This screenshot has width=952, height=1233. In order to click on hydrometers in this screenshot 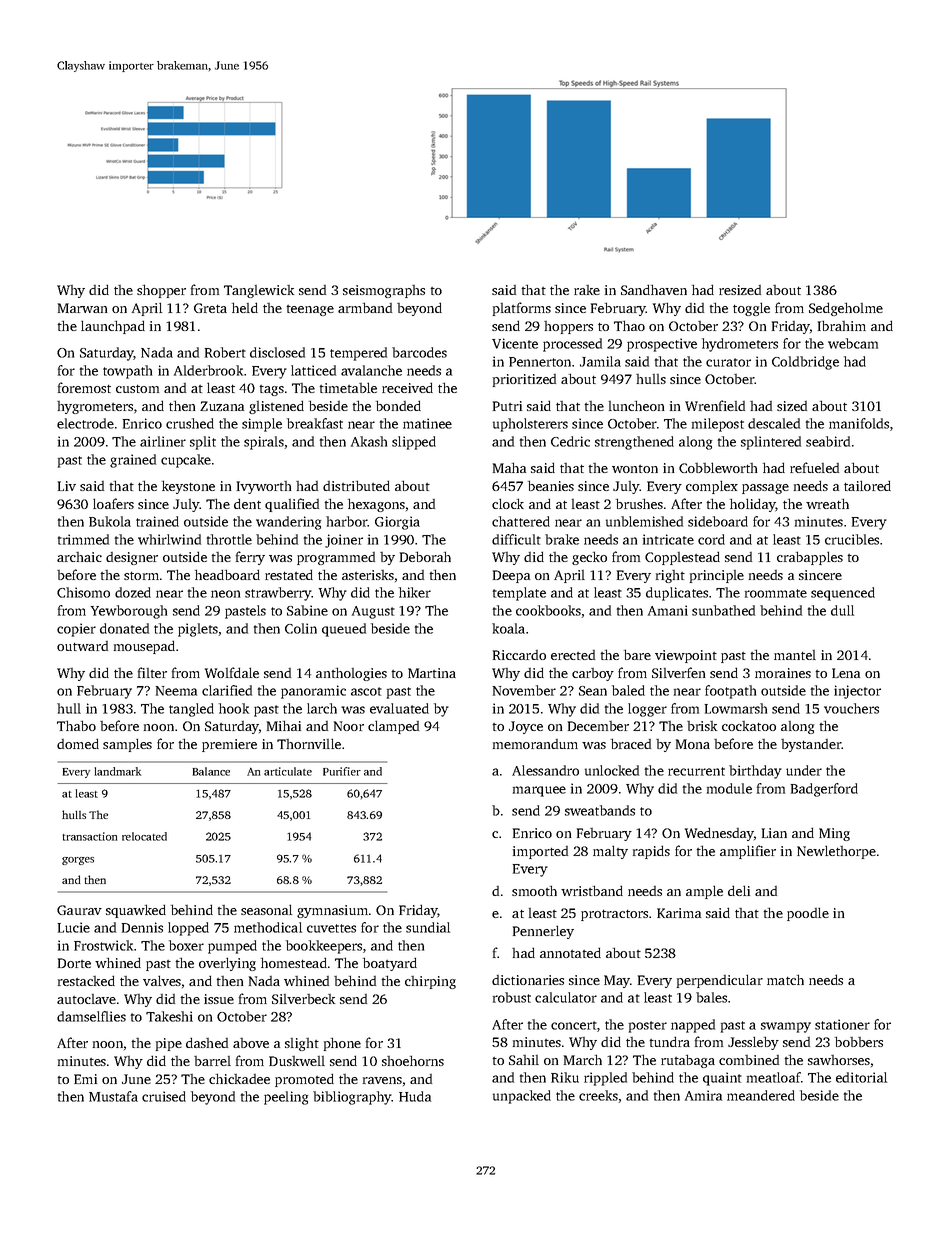, I will do `click(740, 345)`.
